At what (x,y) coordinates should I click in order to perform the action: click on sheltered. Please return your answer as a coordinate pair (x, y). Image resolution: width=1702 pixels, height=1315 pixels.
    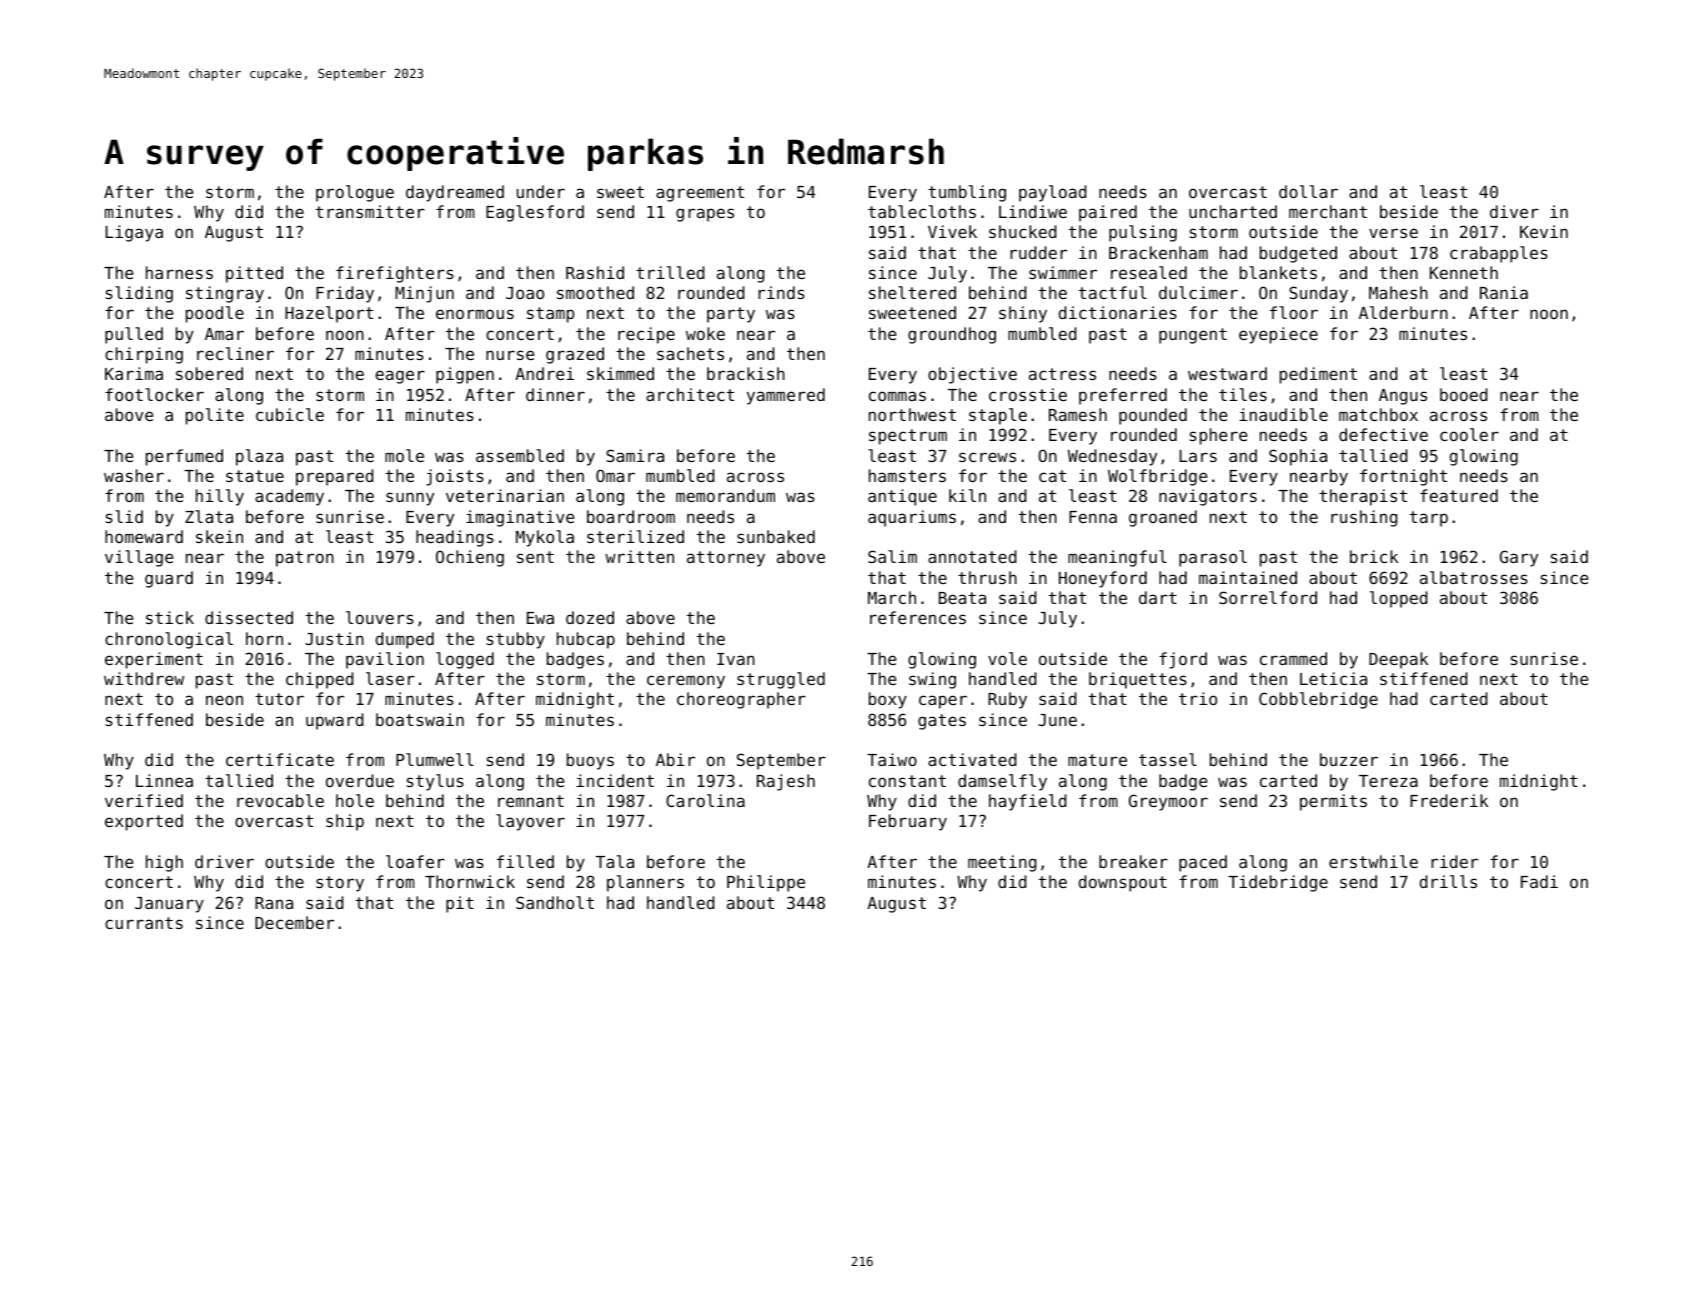
    Looking at the image, I should click on (912, 292).
